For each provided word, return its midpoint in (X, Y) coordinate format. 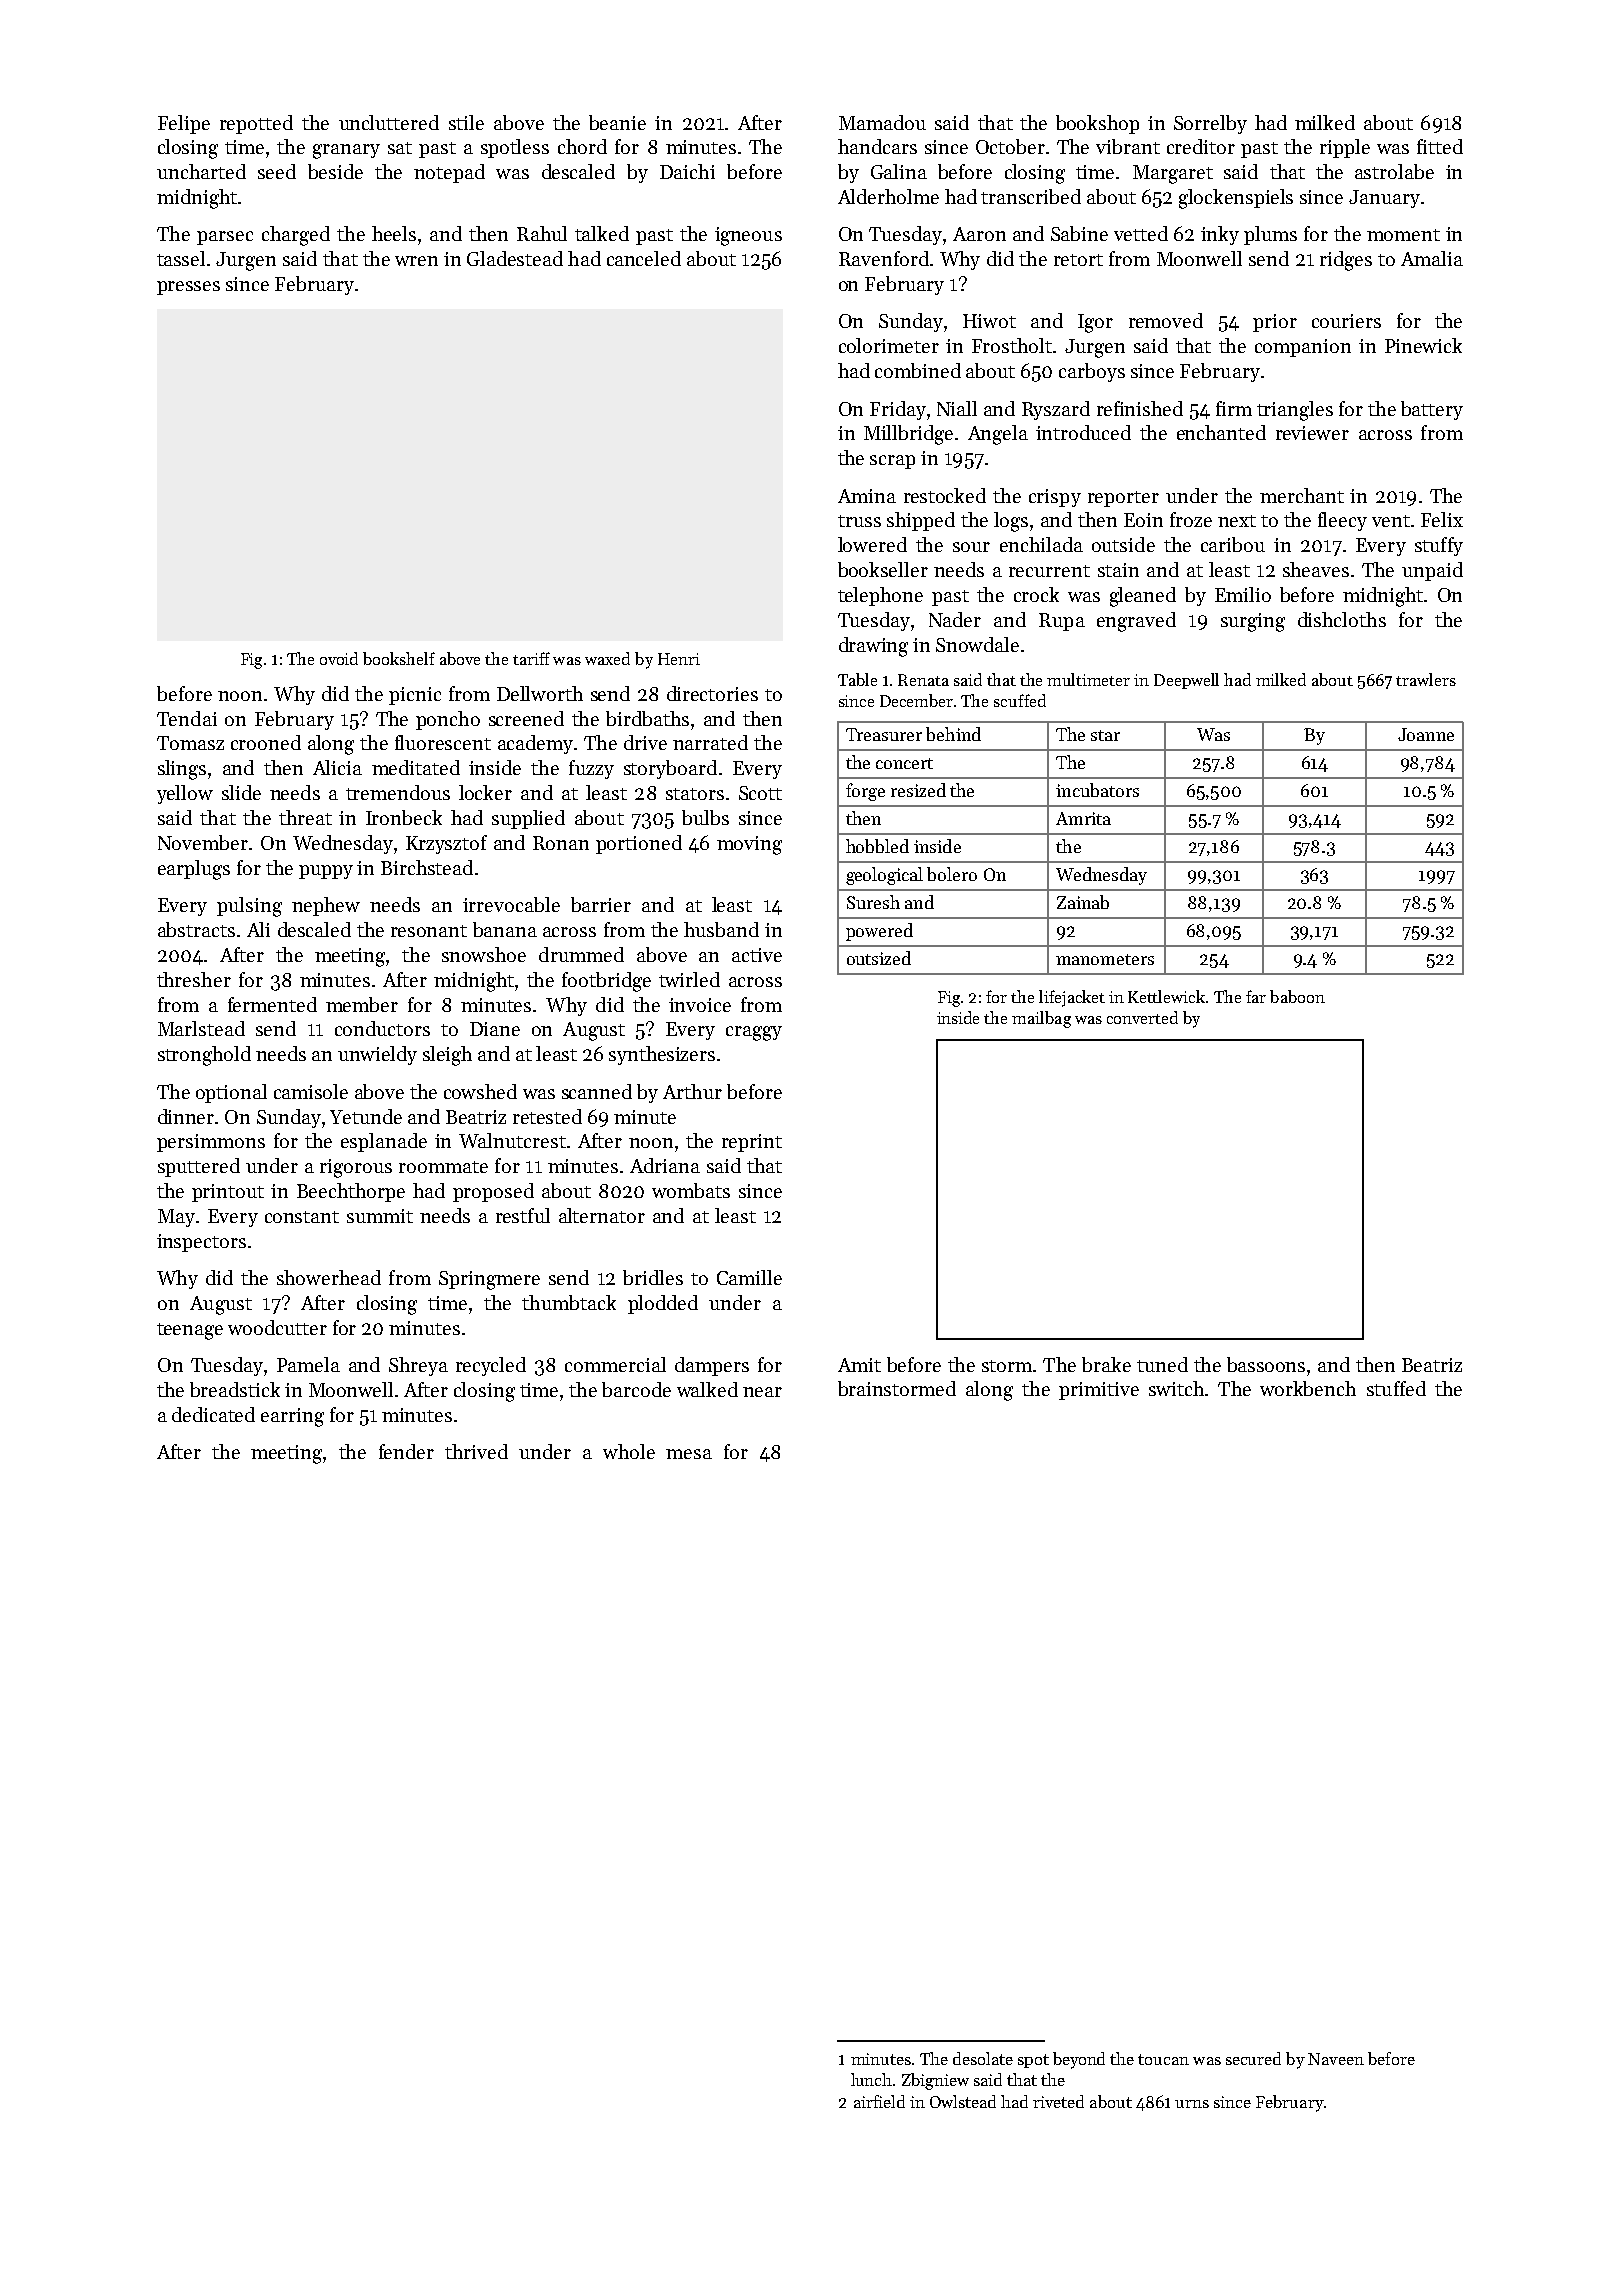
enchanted (1221, 432)
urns (1192, 2104)
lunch (871, 2079)
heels (394, 233)
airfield (879, 2101)
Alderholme (888, 196)
